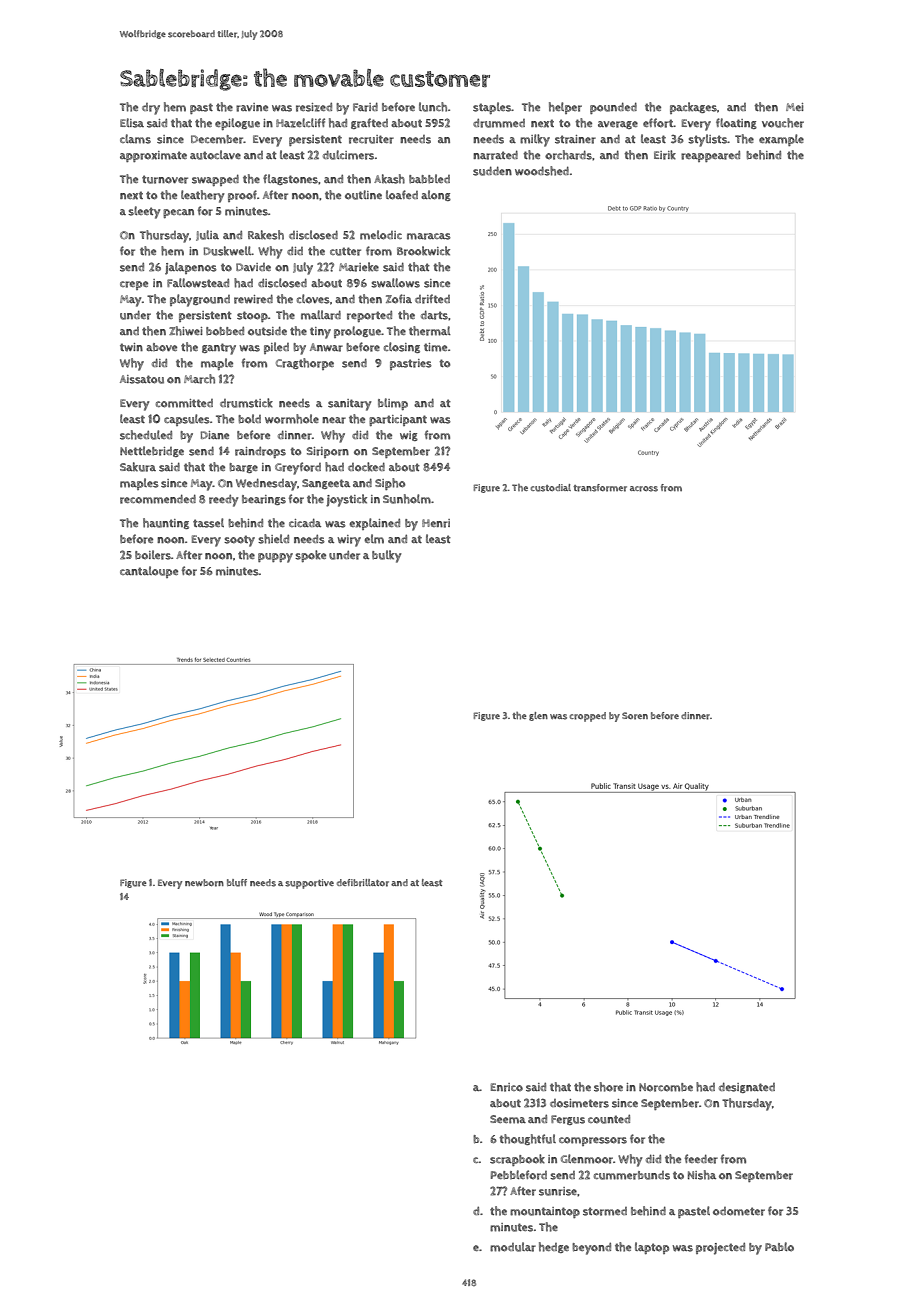 The image size is (924, 1308). I want to click on darts, so click(434, 315).
